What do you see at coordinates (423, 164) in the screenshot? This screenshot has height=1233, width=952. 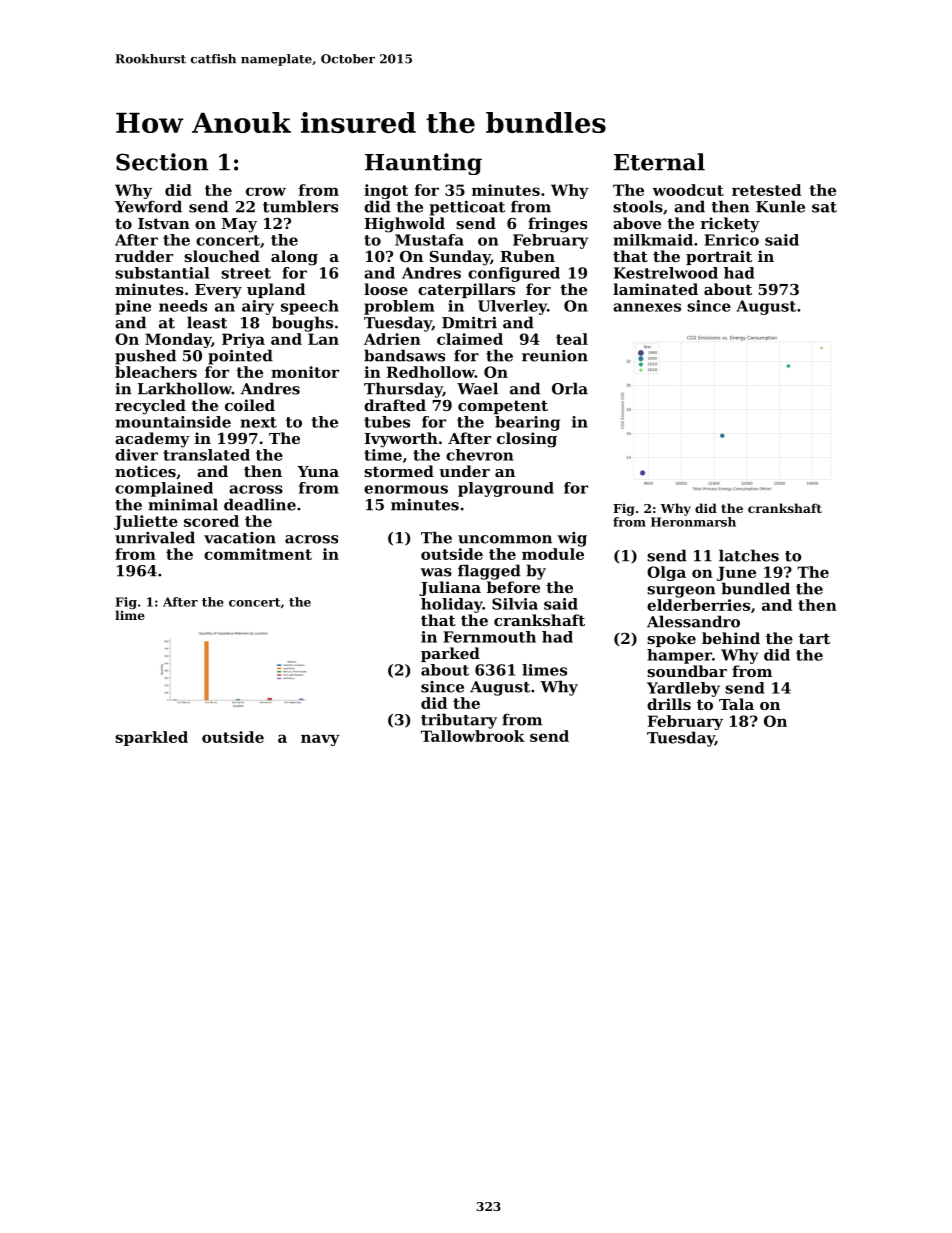 I see `Haunting` at bounding box center [423, 164].
